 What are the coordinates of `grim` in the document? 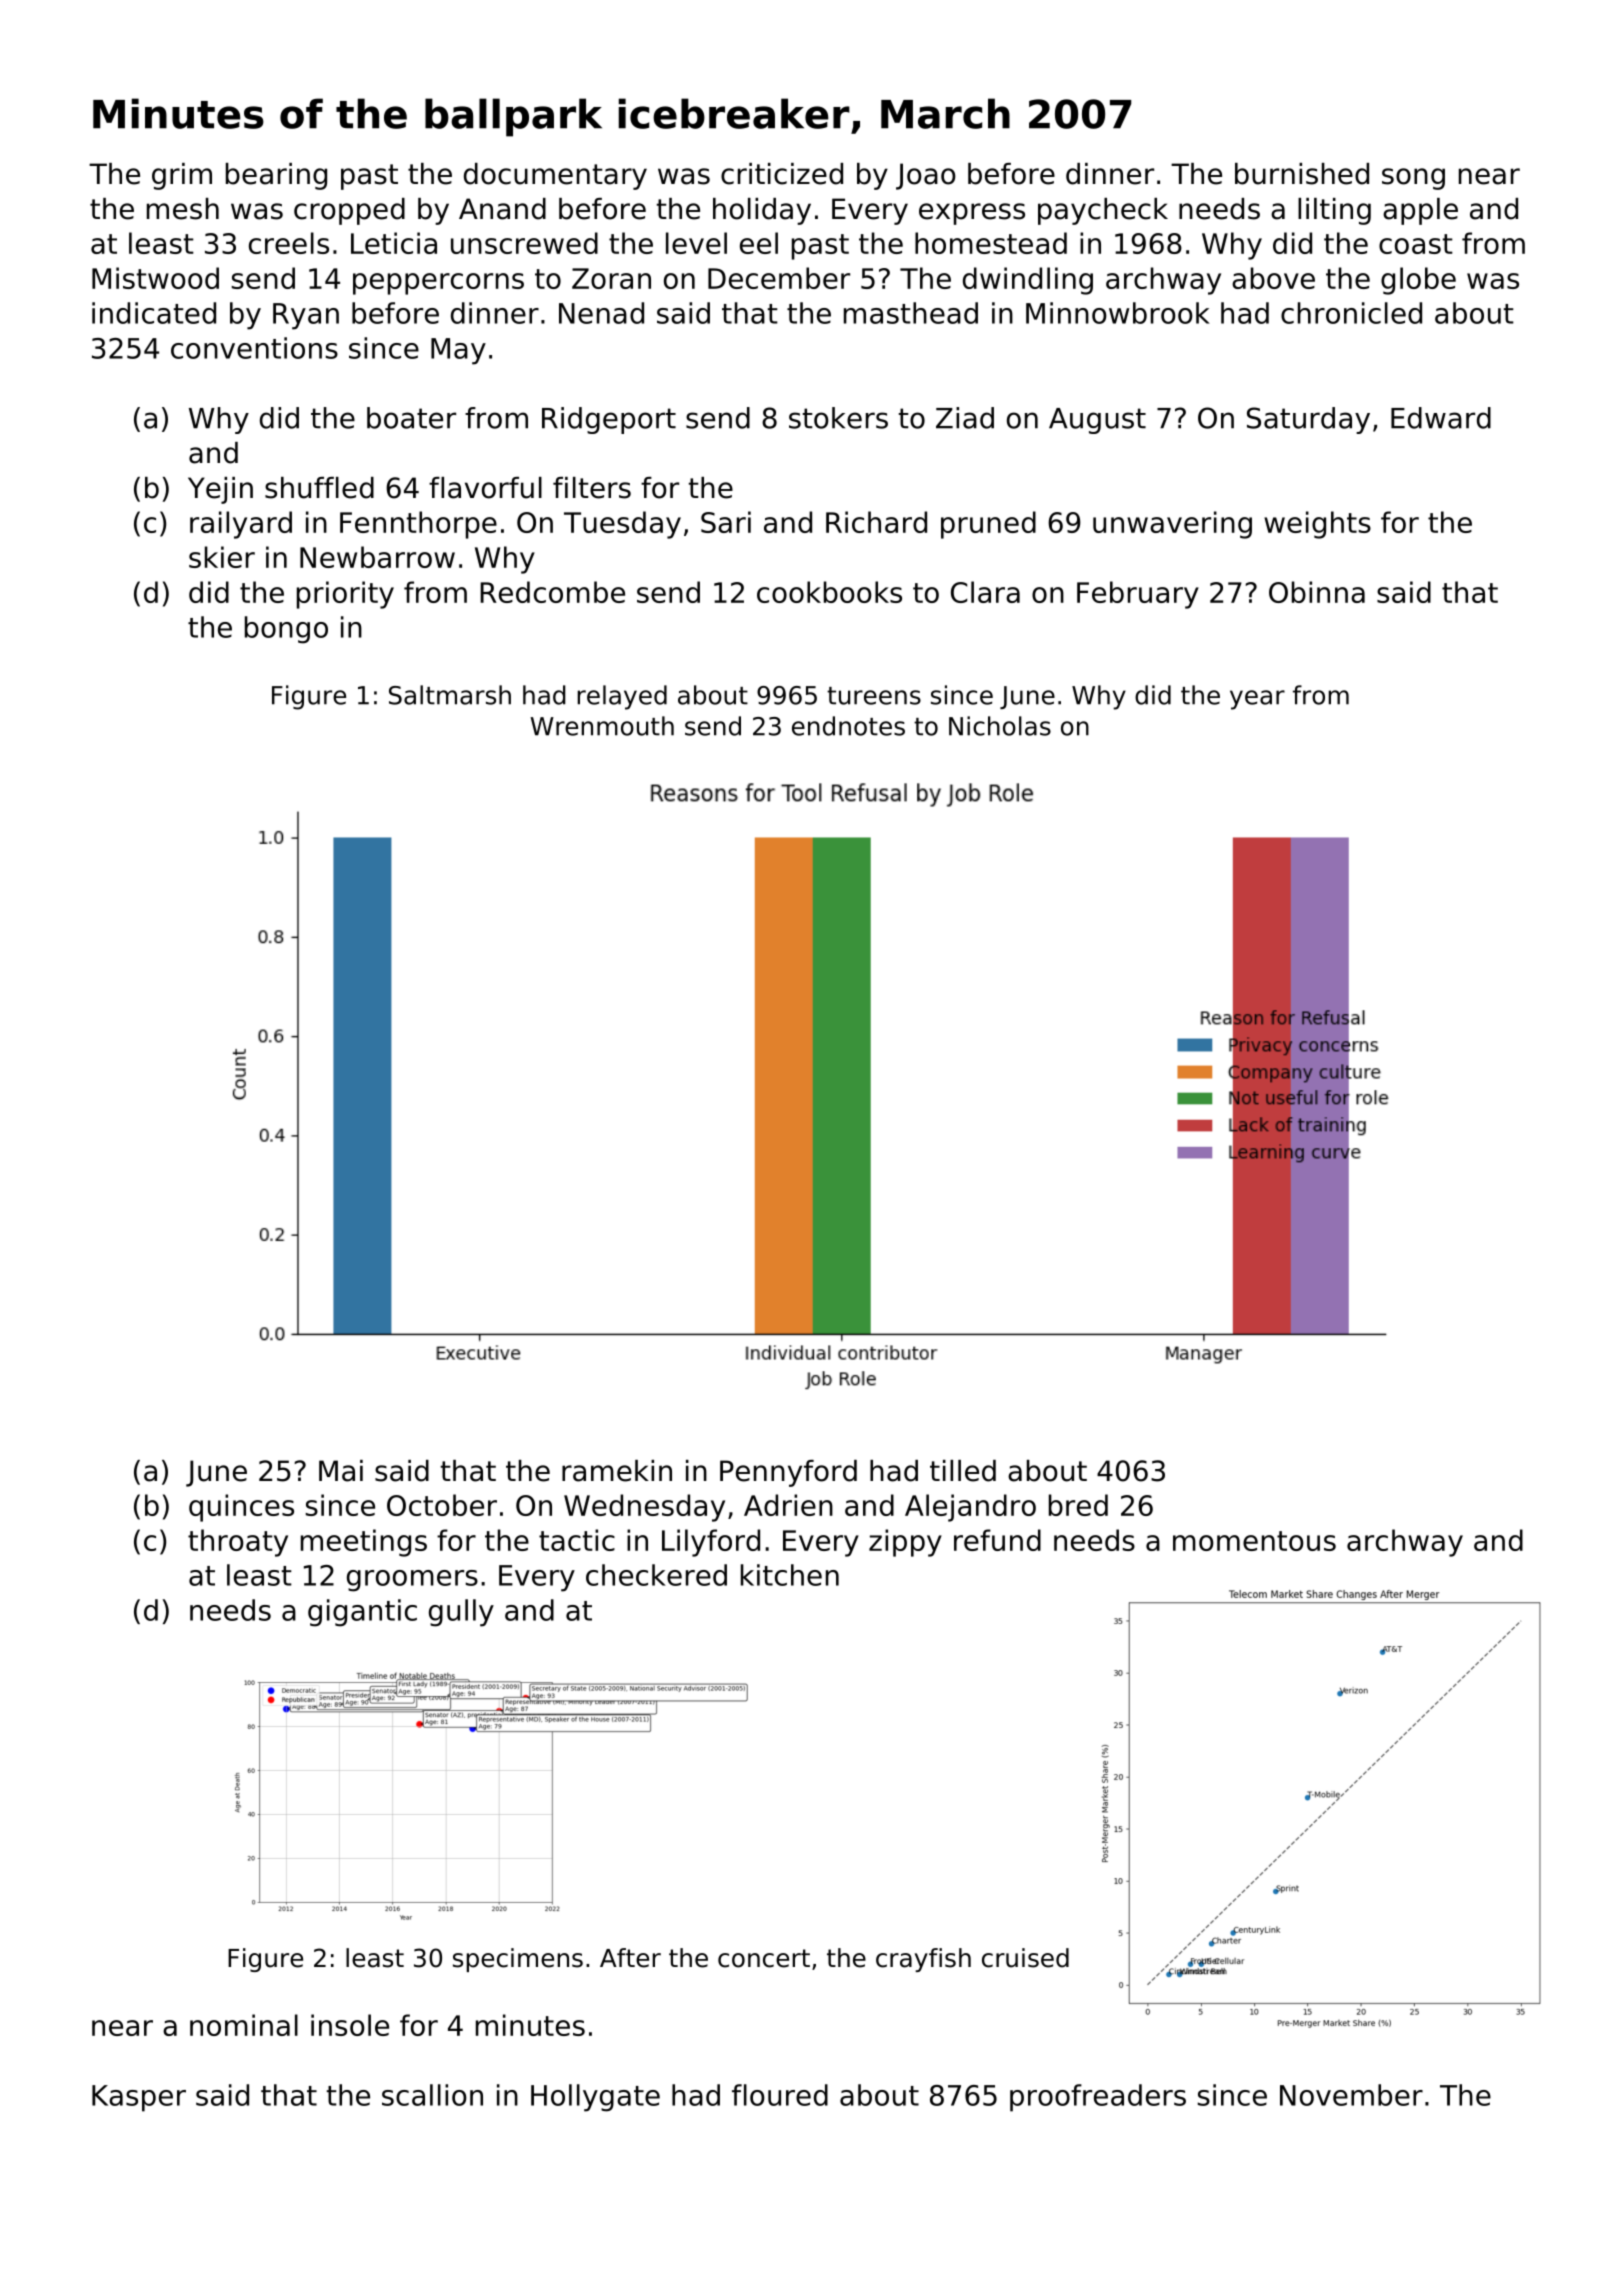 It's located at (182, 176).
